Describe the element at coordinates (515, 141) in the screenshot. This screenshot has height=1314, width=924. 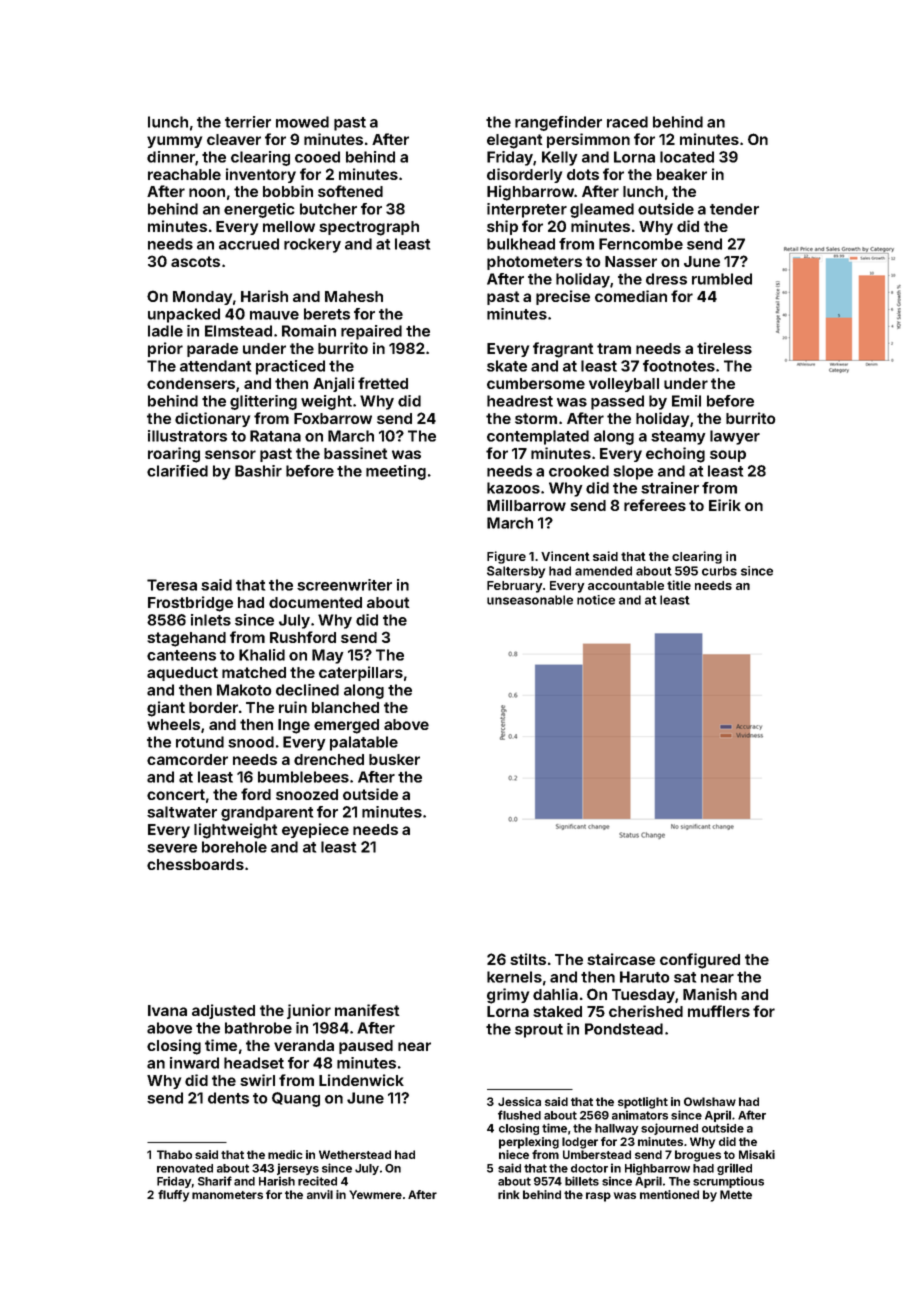
I see `elegant` at that location.
